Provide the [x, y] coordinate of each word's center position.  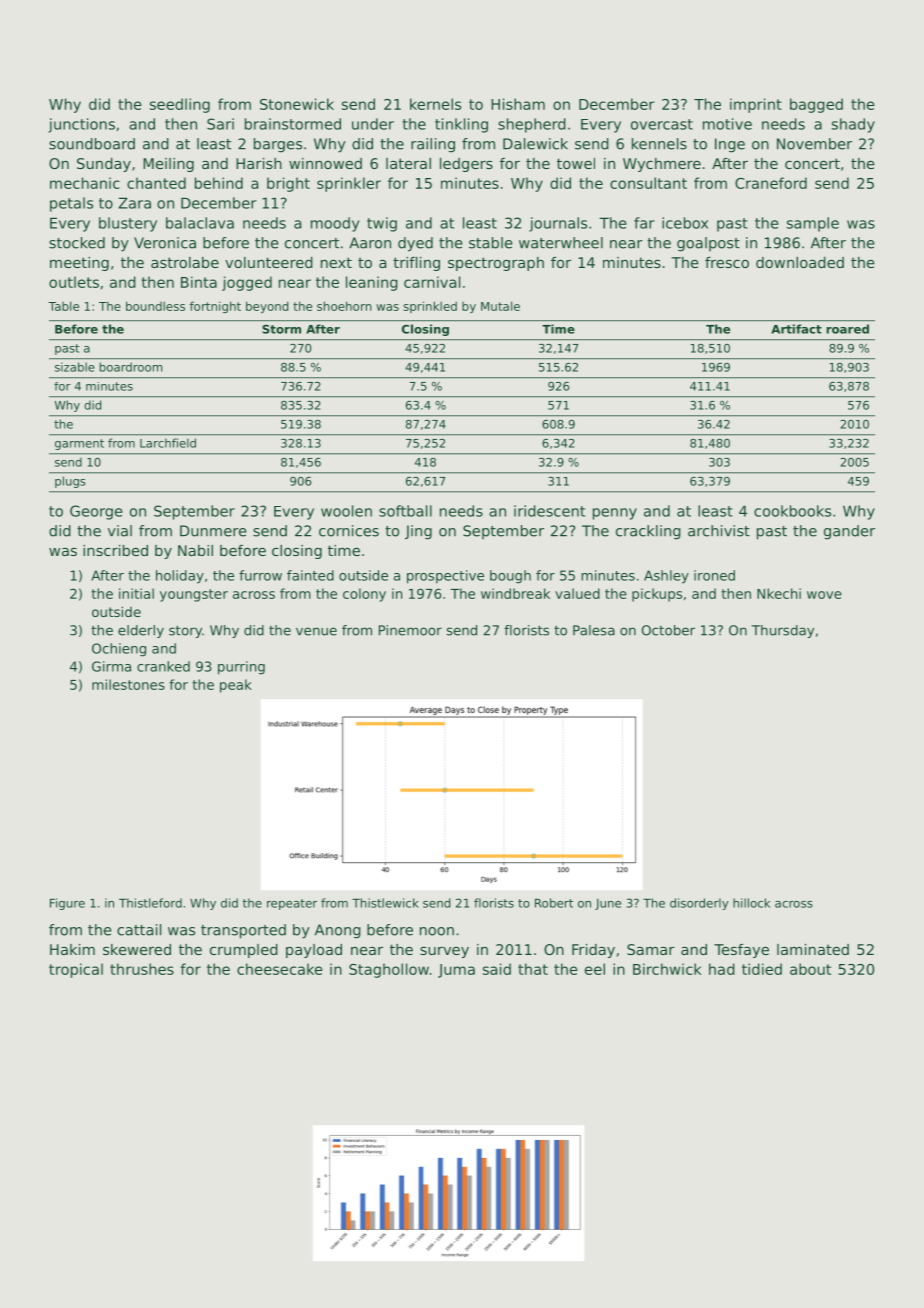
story [185, 631]
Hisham [518, 104]
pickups [657, 595]
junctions [81, 125]
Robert [554, 903]
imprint [756, 105]
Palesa [594, 630]
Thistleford [150, 903]
